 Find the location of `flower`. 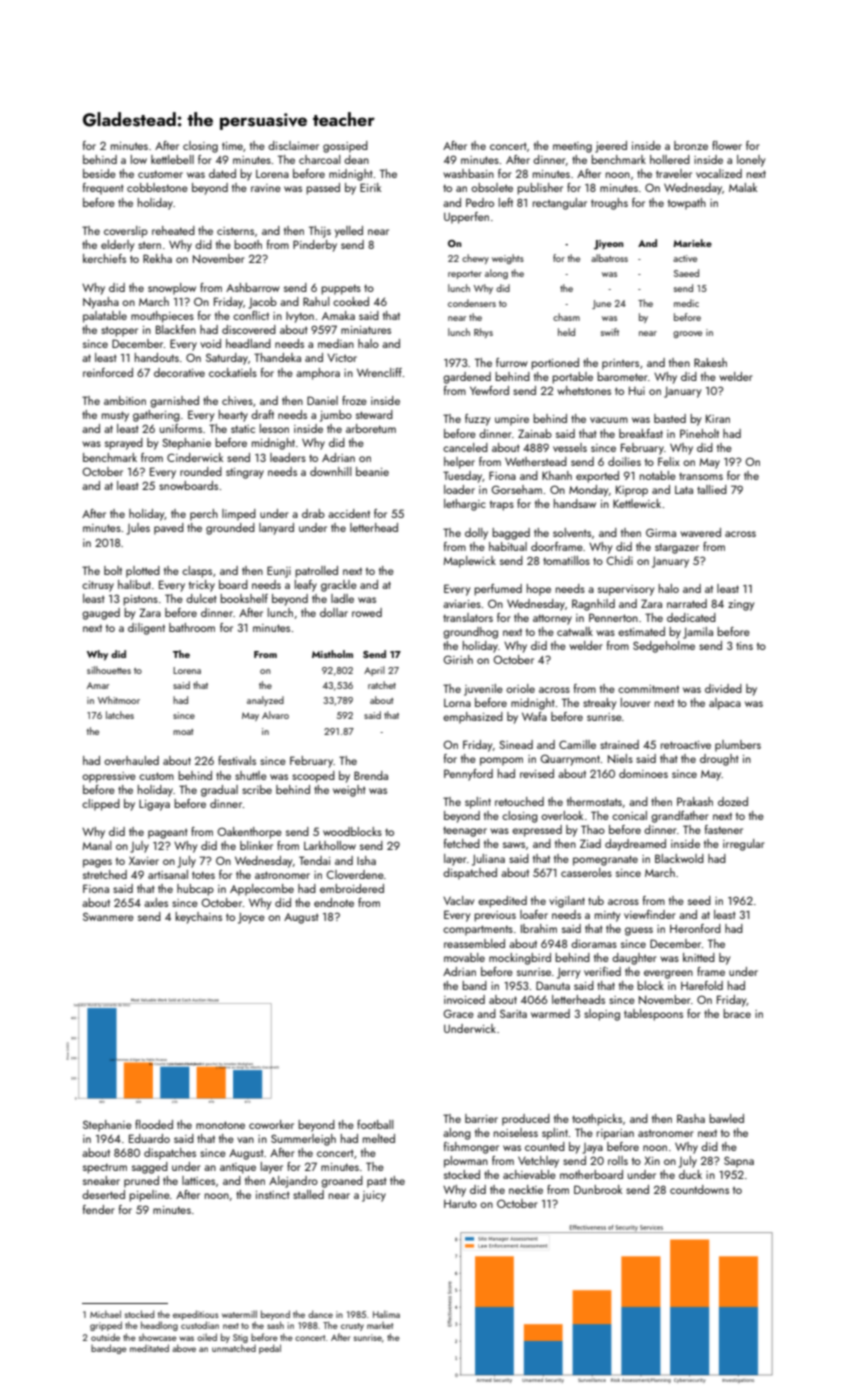

flower is located at coordinates (727, 145).
